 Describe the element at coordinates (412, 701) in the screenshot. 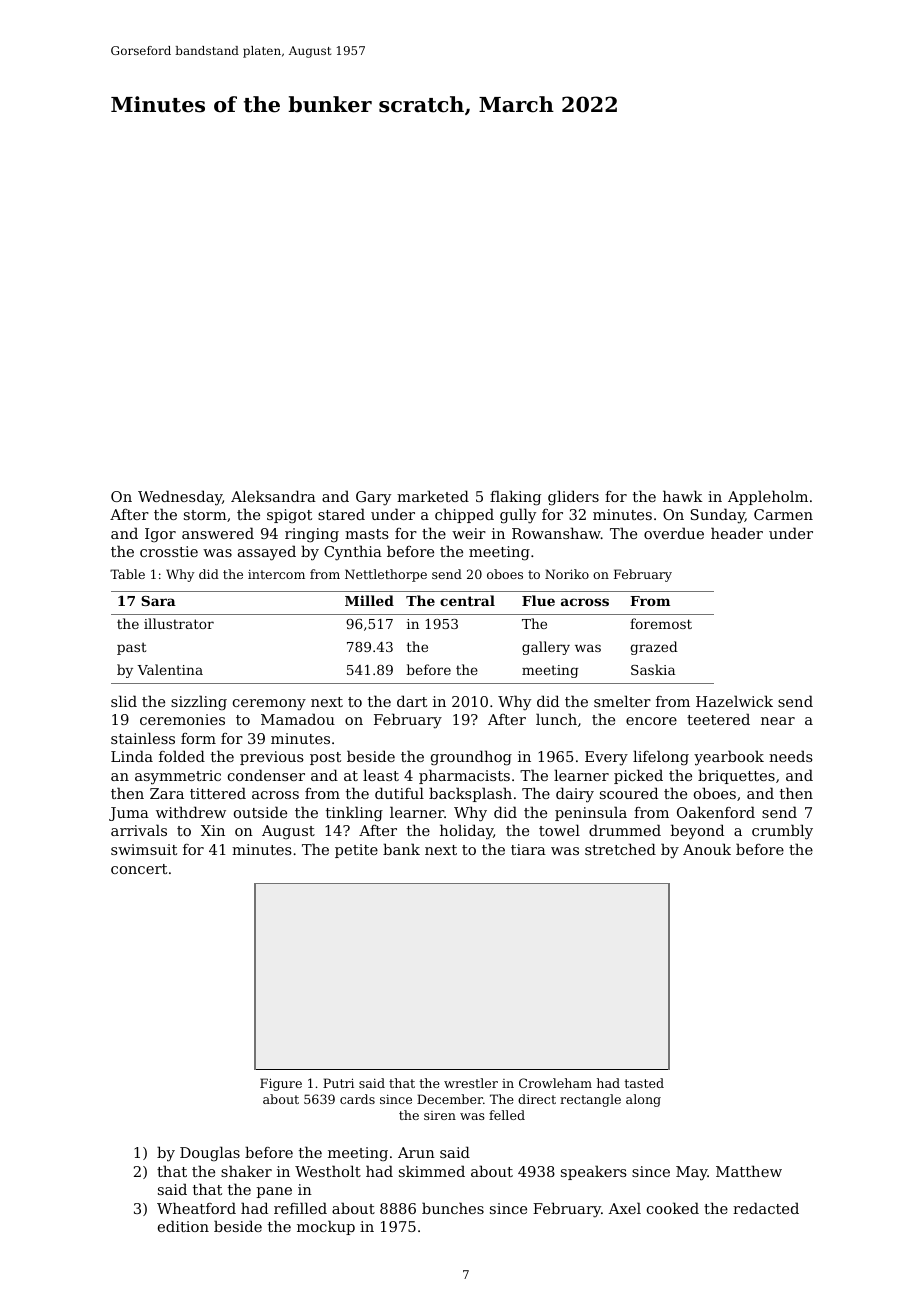

I see `dart` at that location.
